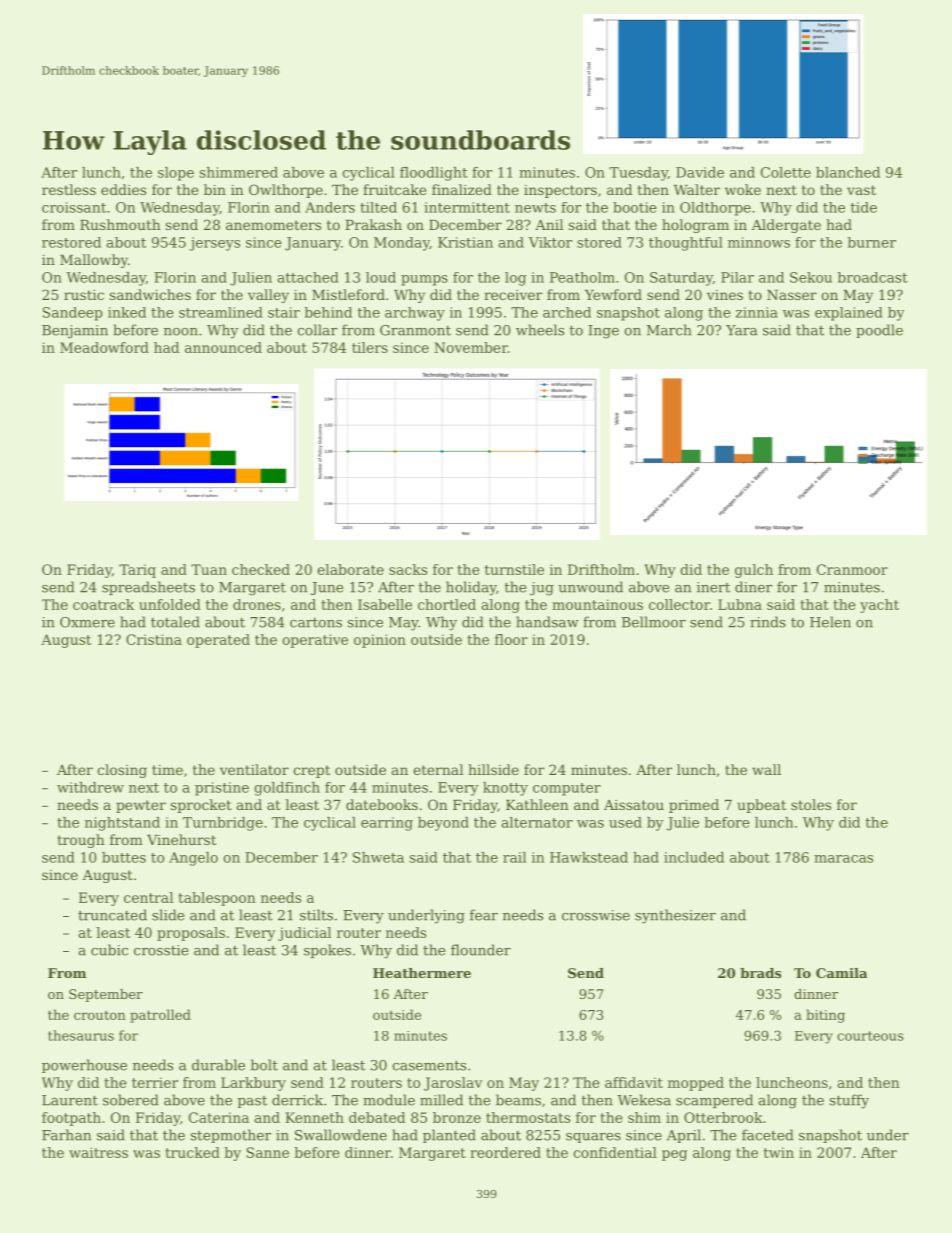  I want to click on inert, so click(713, 587).
